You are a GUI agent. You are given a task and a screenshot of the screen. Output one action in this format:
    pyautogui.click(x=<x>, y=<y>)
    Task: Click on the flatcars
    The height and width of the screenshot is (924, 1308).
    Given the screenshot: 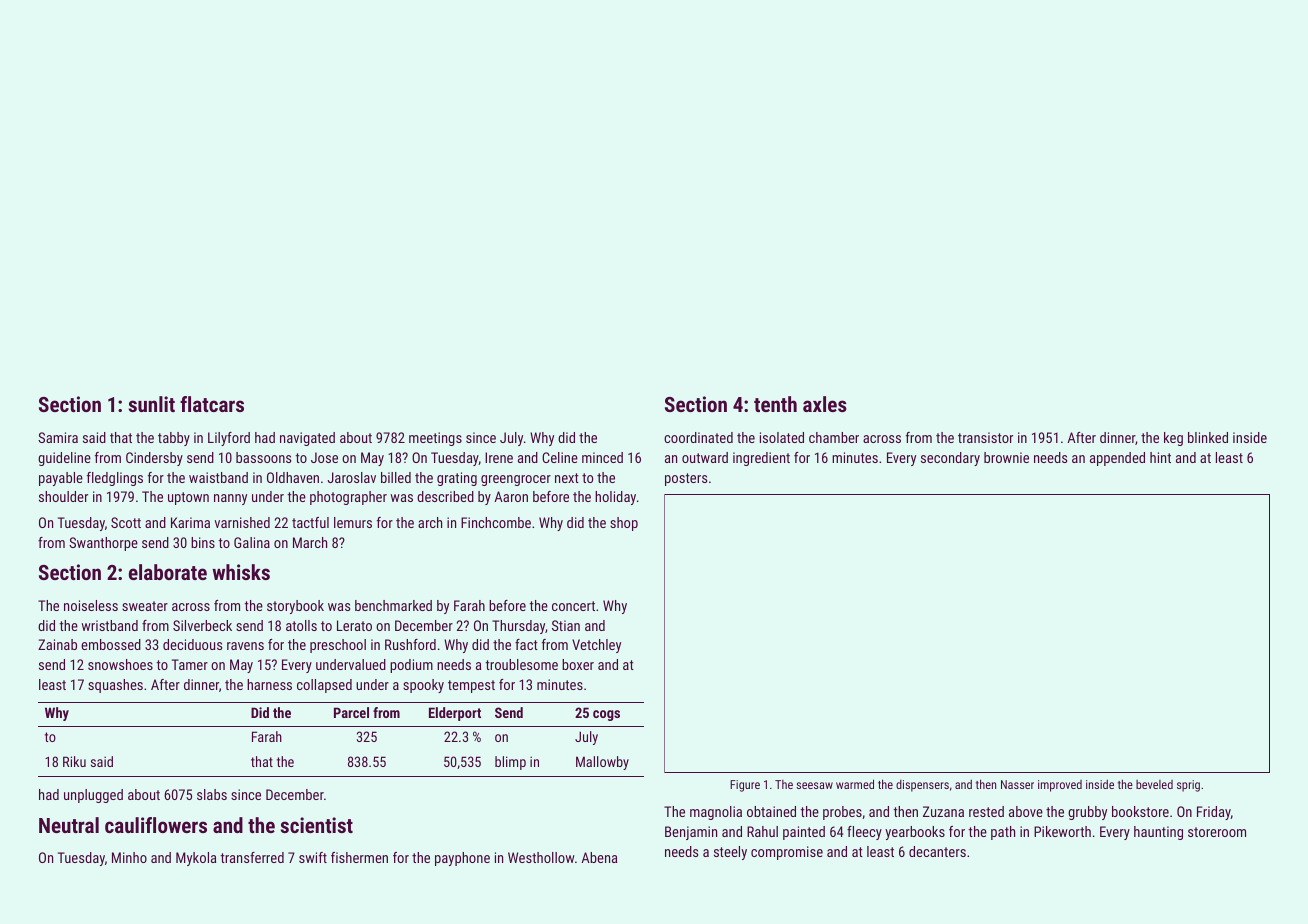 What is the action you would take?
    pyautogui.click(x=212, y=404)
